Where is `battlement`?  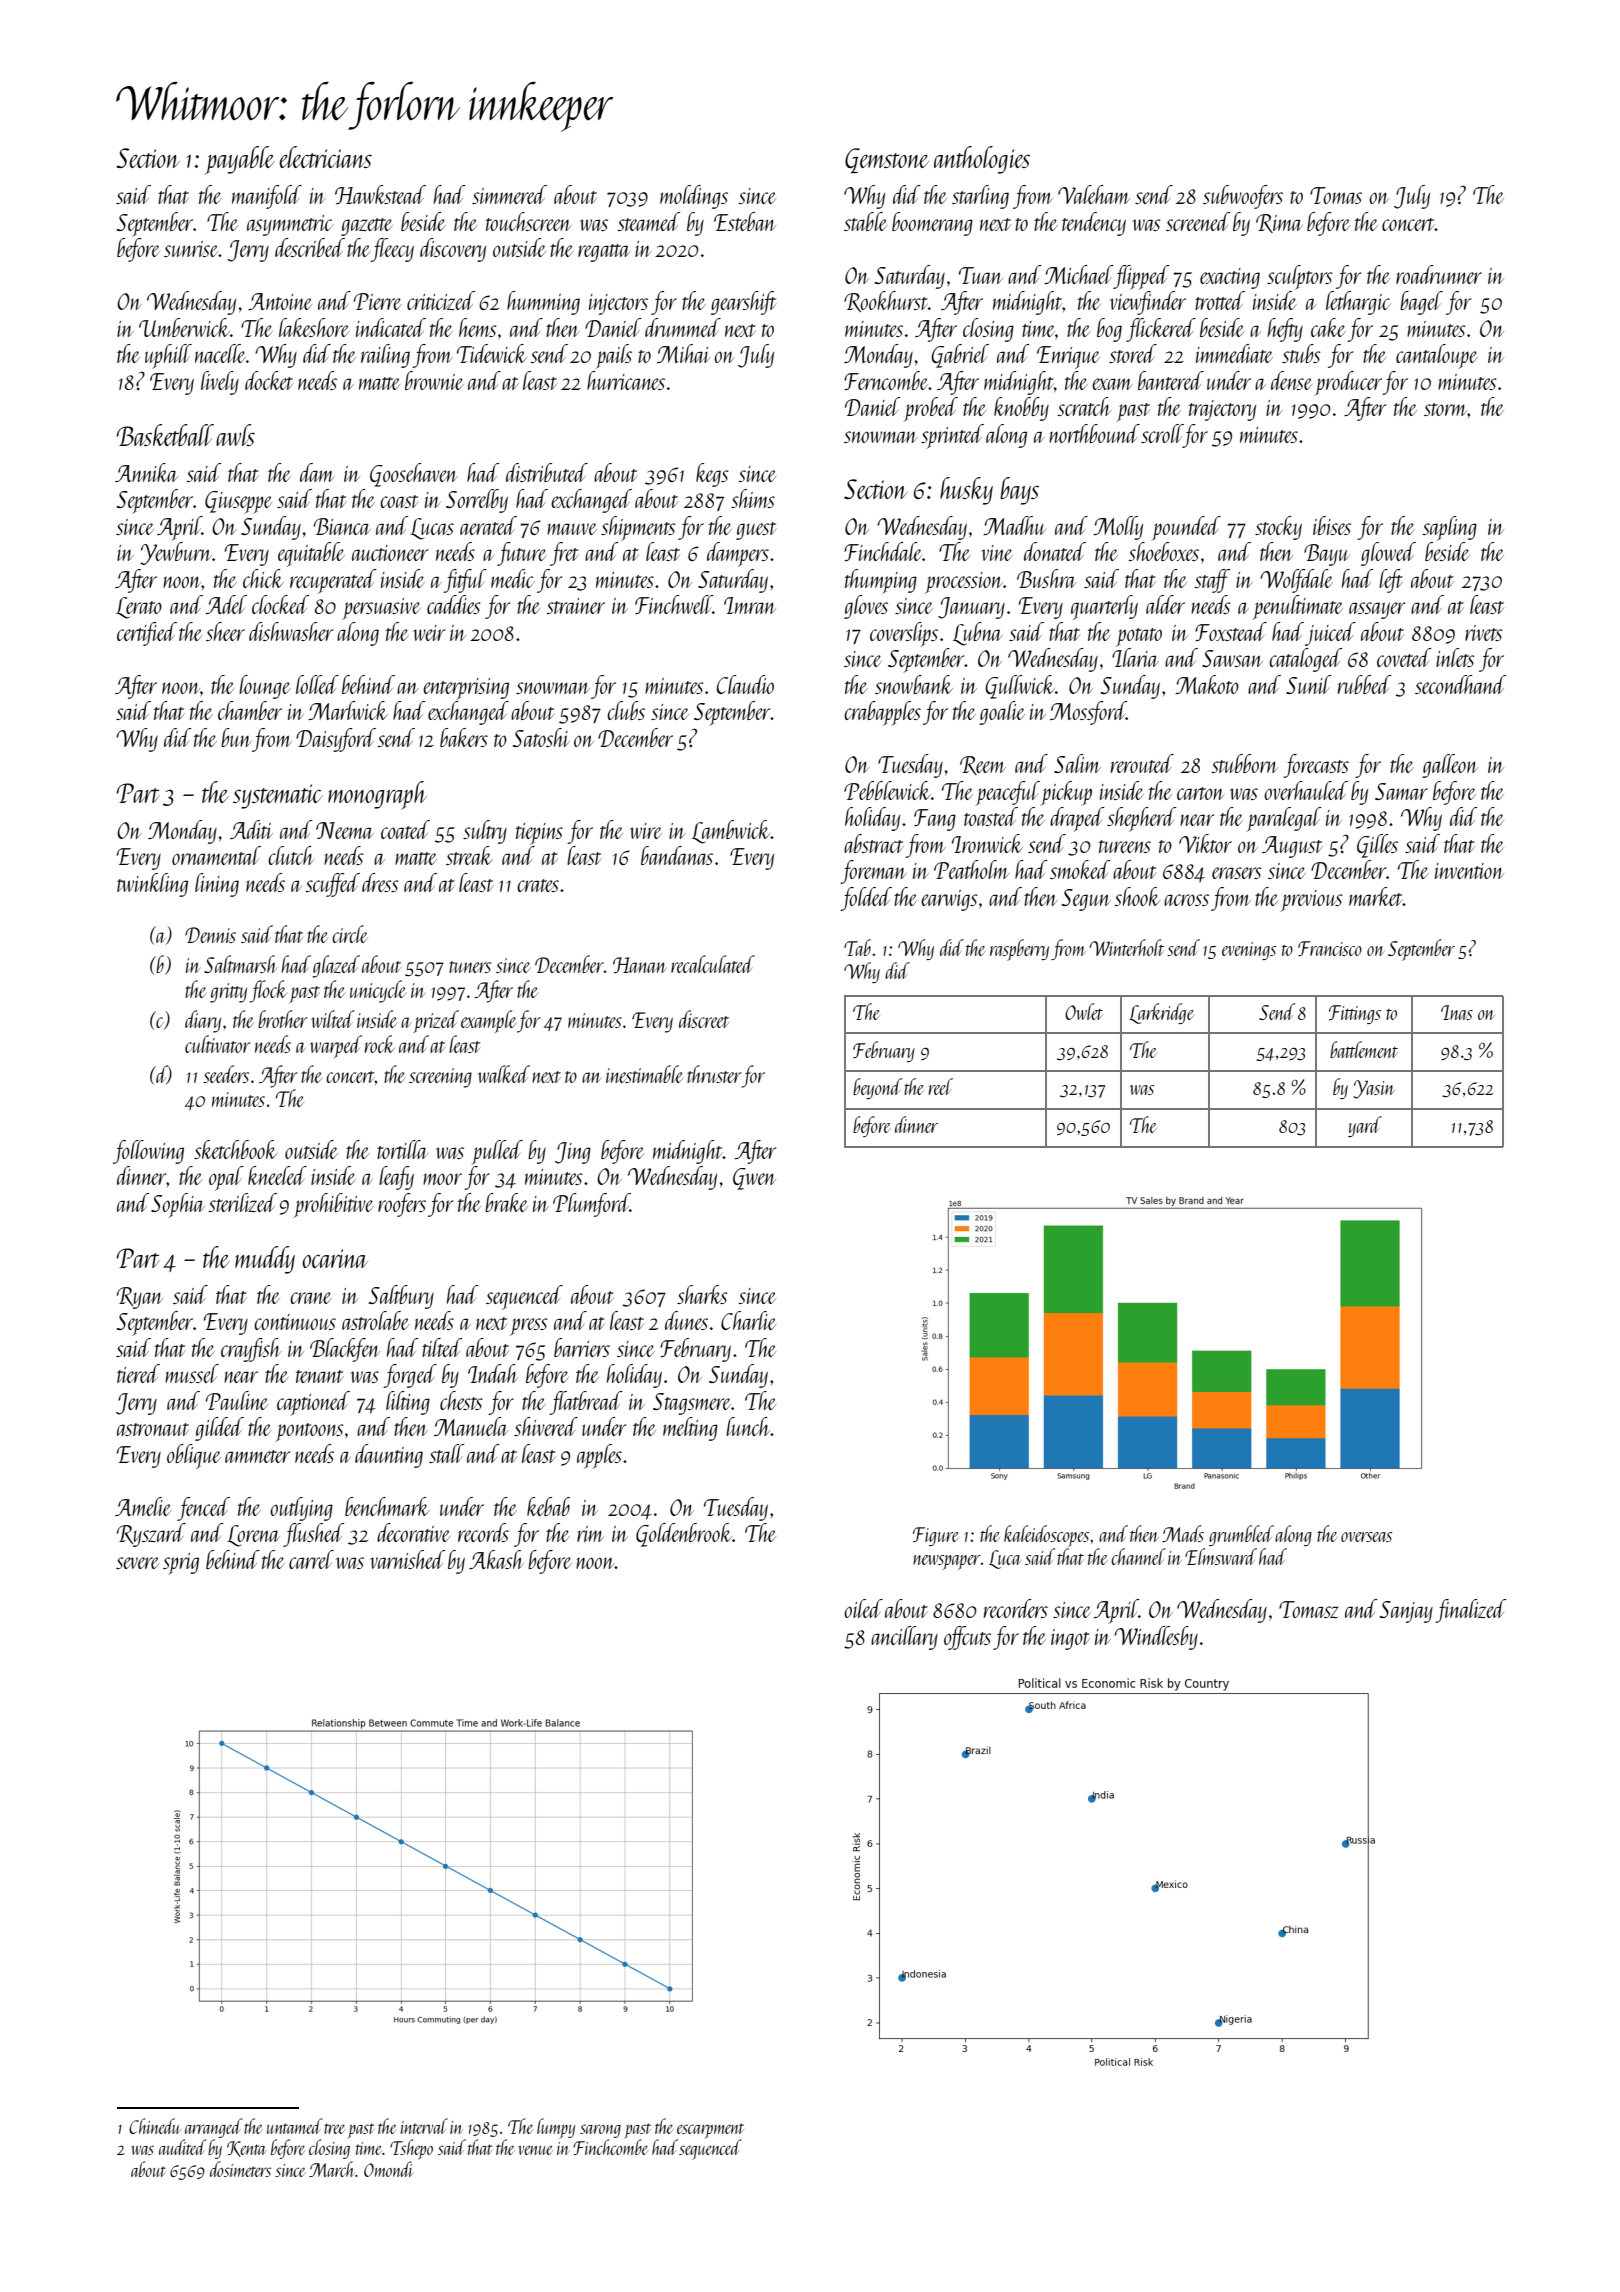
battlement is located at coordinates (1364, 1049).
